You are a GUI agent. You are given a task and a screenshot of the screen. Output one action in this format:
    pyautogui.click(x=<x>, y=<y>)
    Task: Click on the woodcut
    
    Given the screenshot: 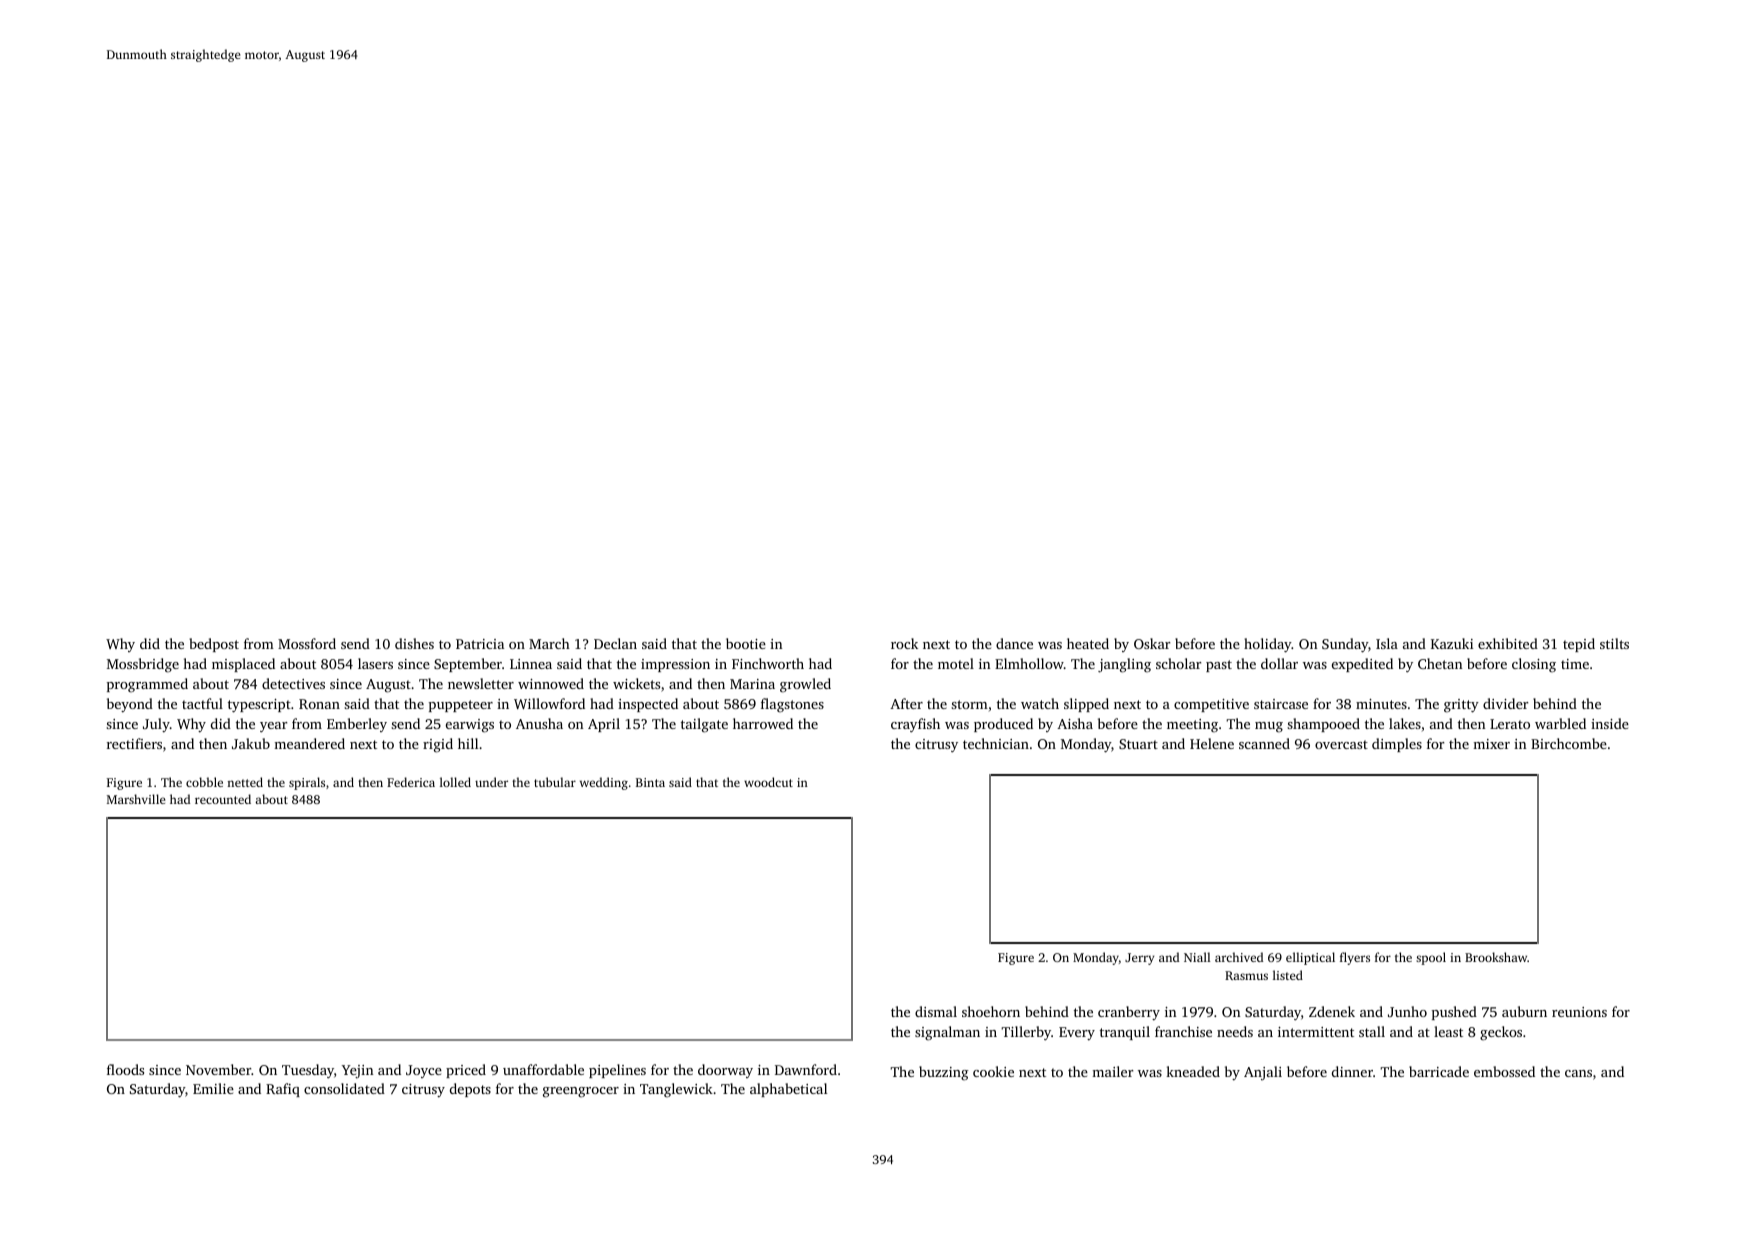 What is the action you would take?
    pyautogui.click(x=768, y=782)
